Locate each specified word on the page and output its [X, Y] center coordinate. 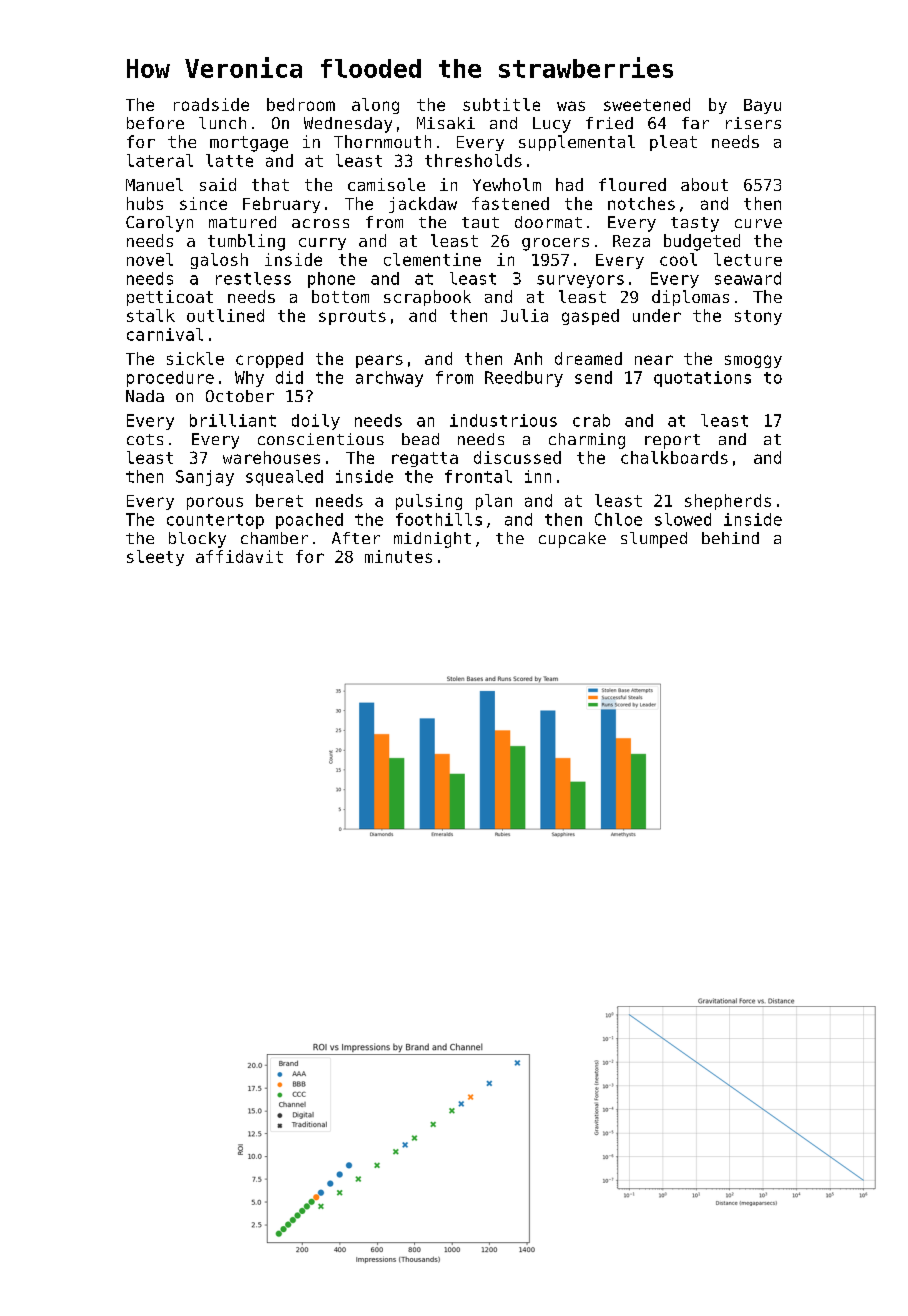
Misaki [446, 123]
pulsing [429, 502]
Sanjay [205, 478]
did [289, 377]
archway [389, 379]
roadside [211, 104]
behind [730, 538]
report [672, 441]
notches [641, 203]
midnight [432, 540]
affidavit [239, 556]
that [270, 184]
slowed [683, 519]
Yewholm [507, 184]
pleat [673, 143]
